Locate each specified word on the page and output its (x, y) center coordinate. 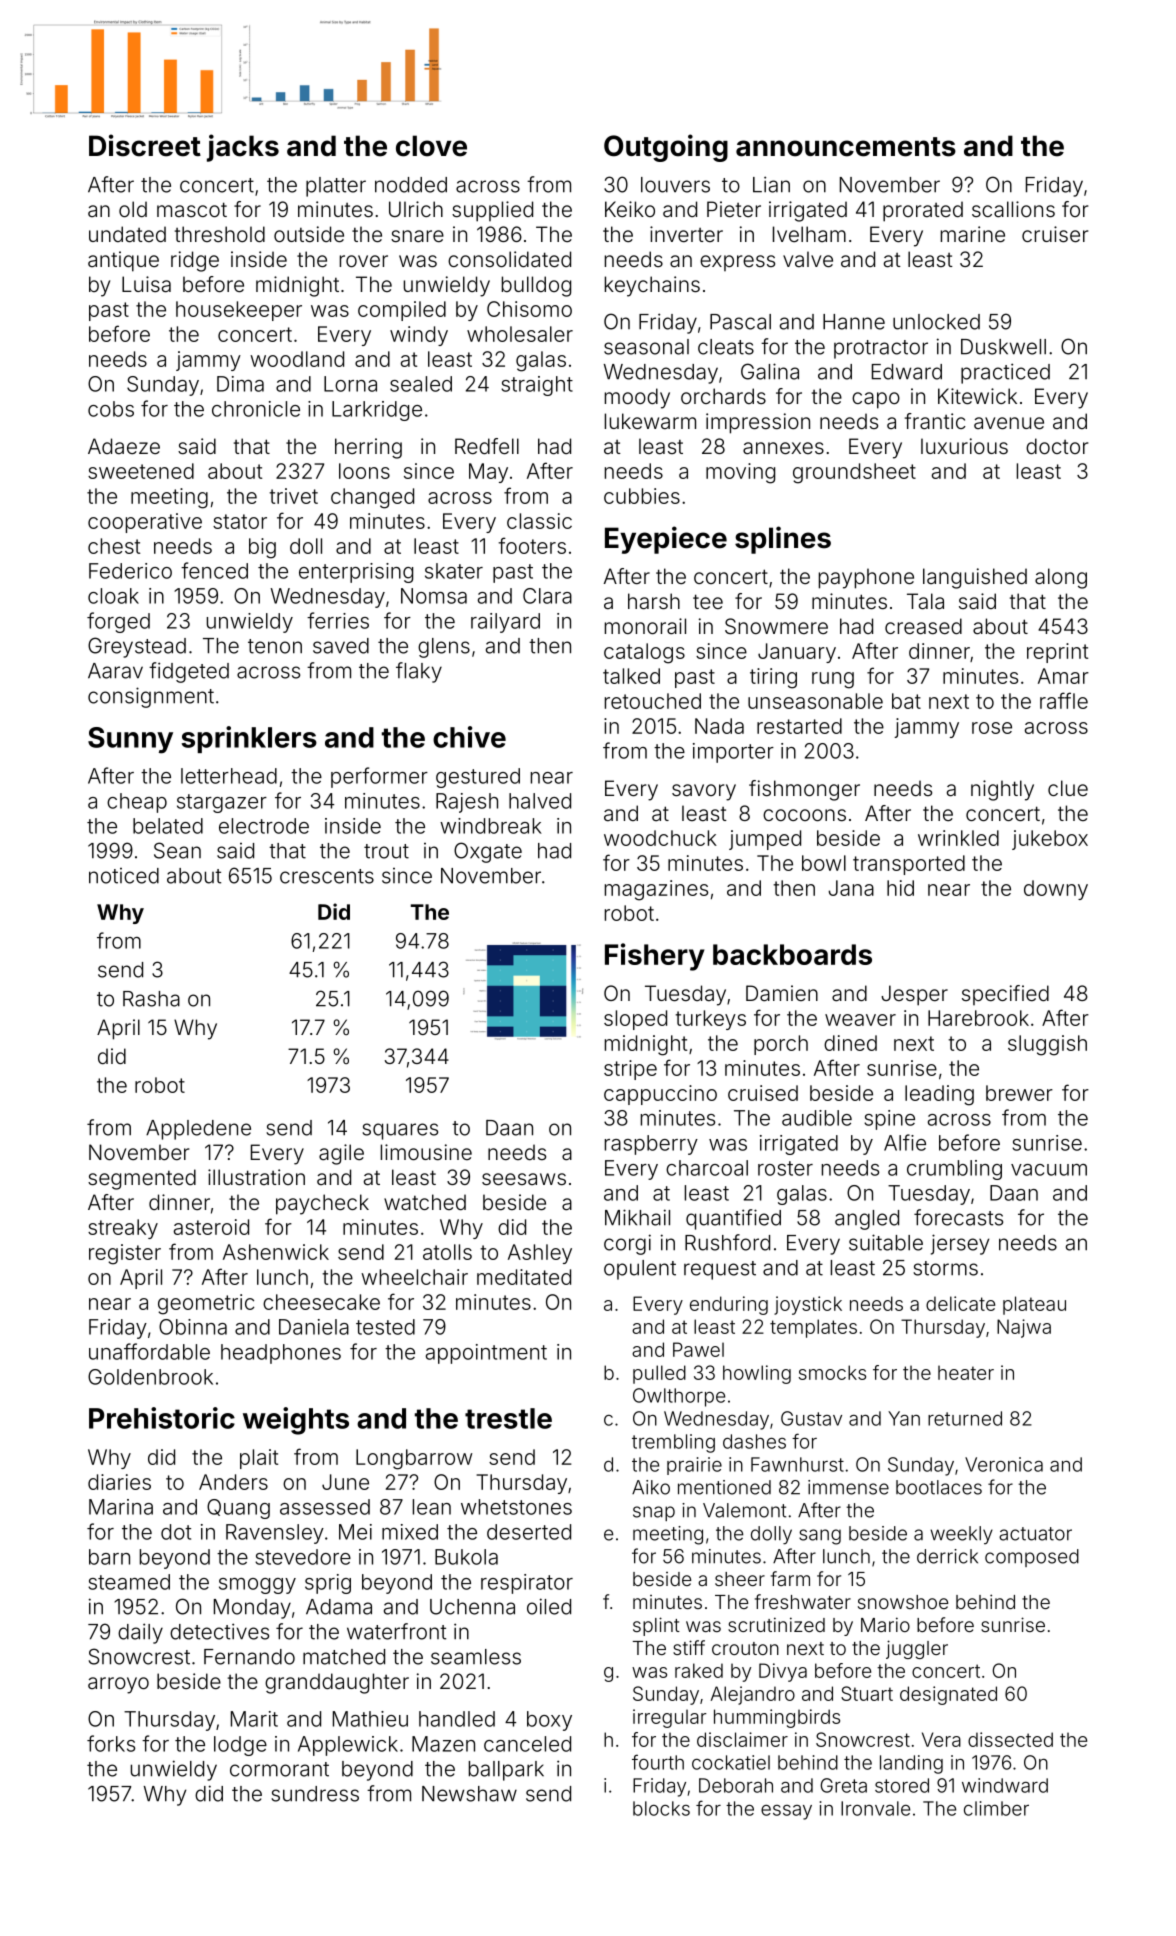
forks (111, 1743)
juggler (917, 1649)
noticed (124, 876)
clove (431, 146)
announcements (846, 147)
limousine (426, 1152)
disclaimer (742, 1739)
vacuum (1049, 1170)
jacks (243, 148)
